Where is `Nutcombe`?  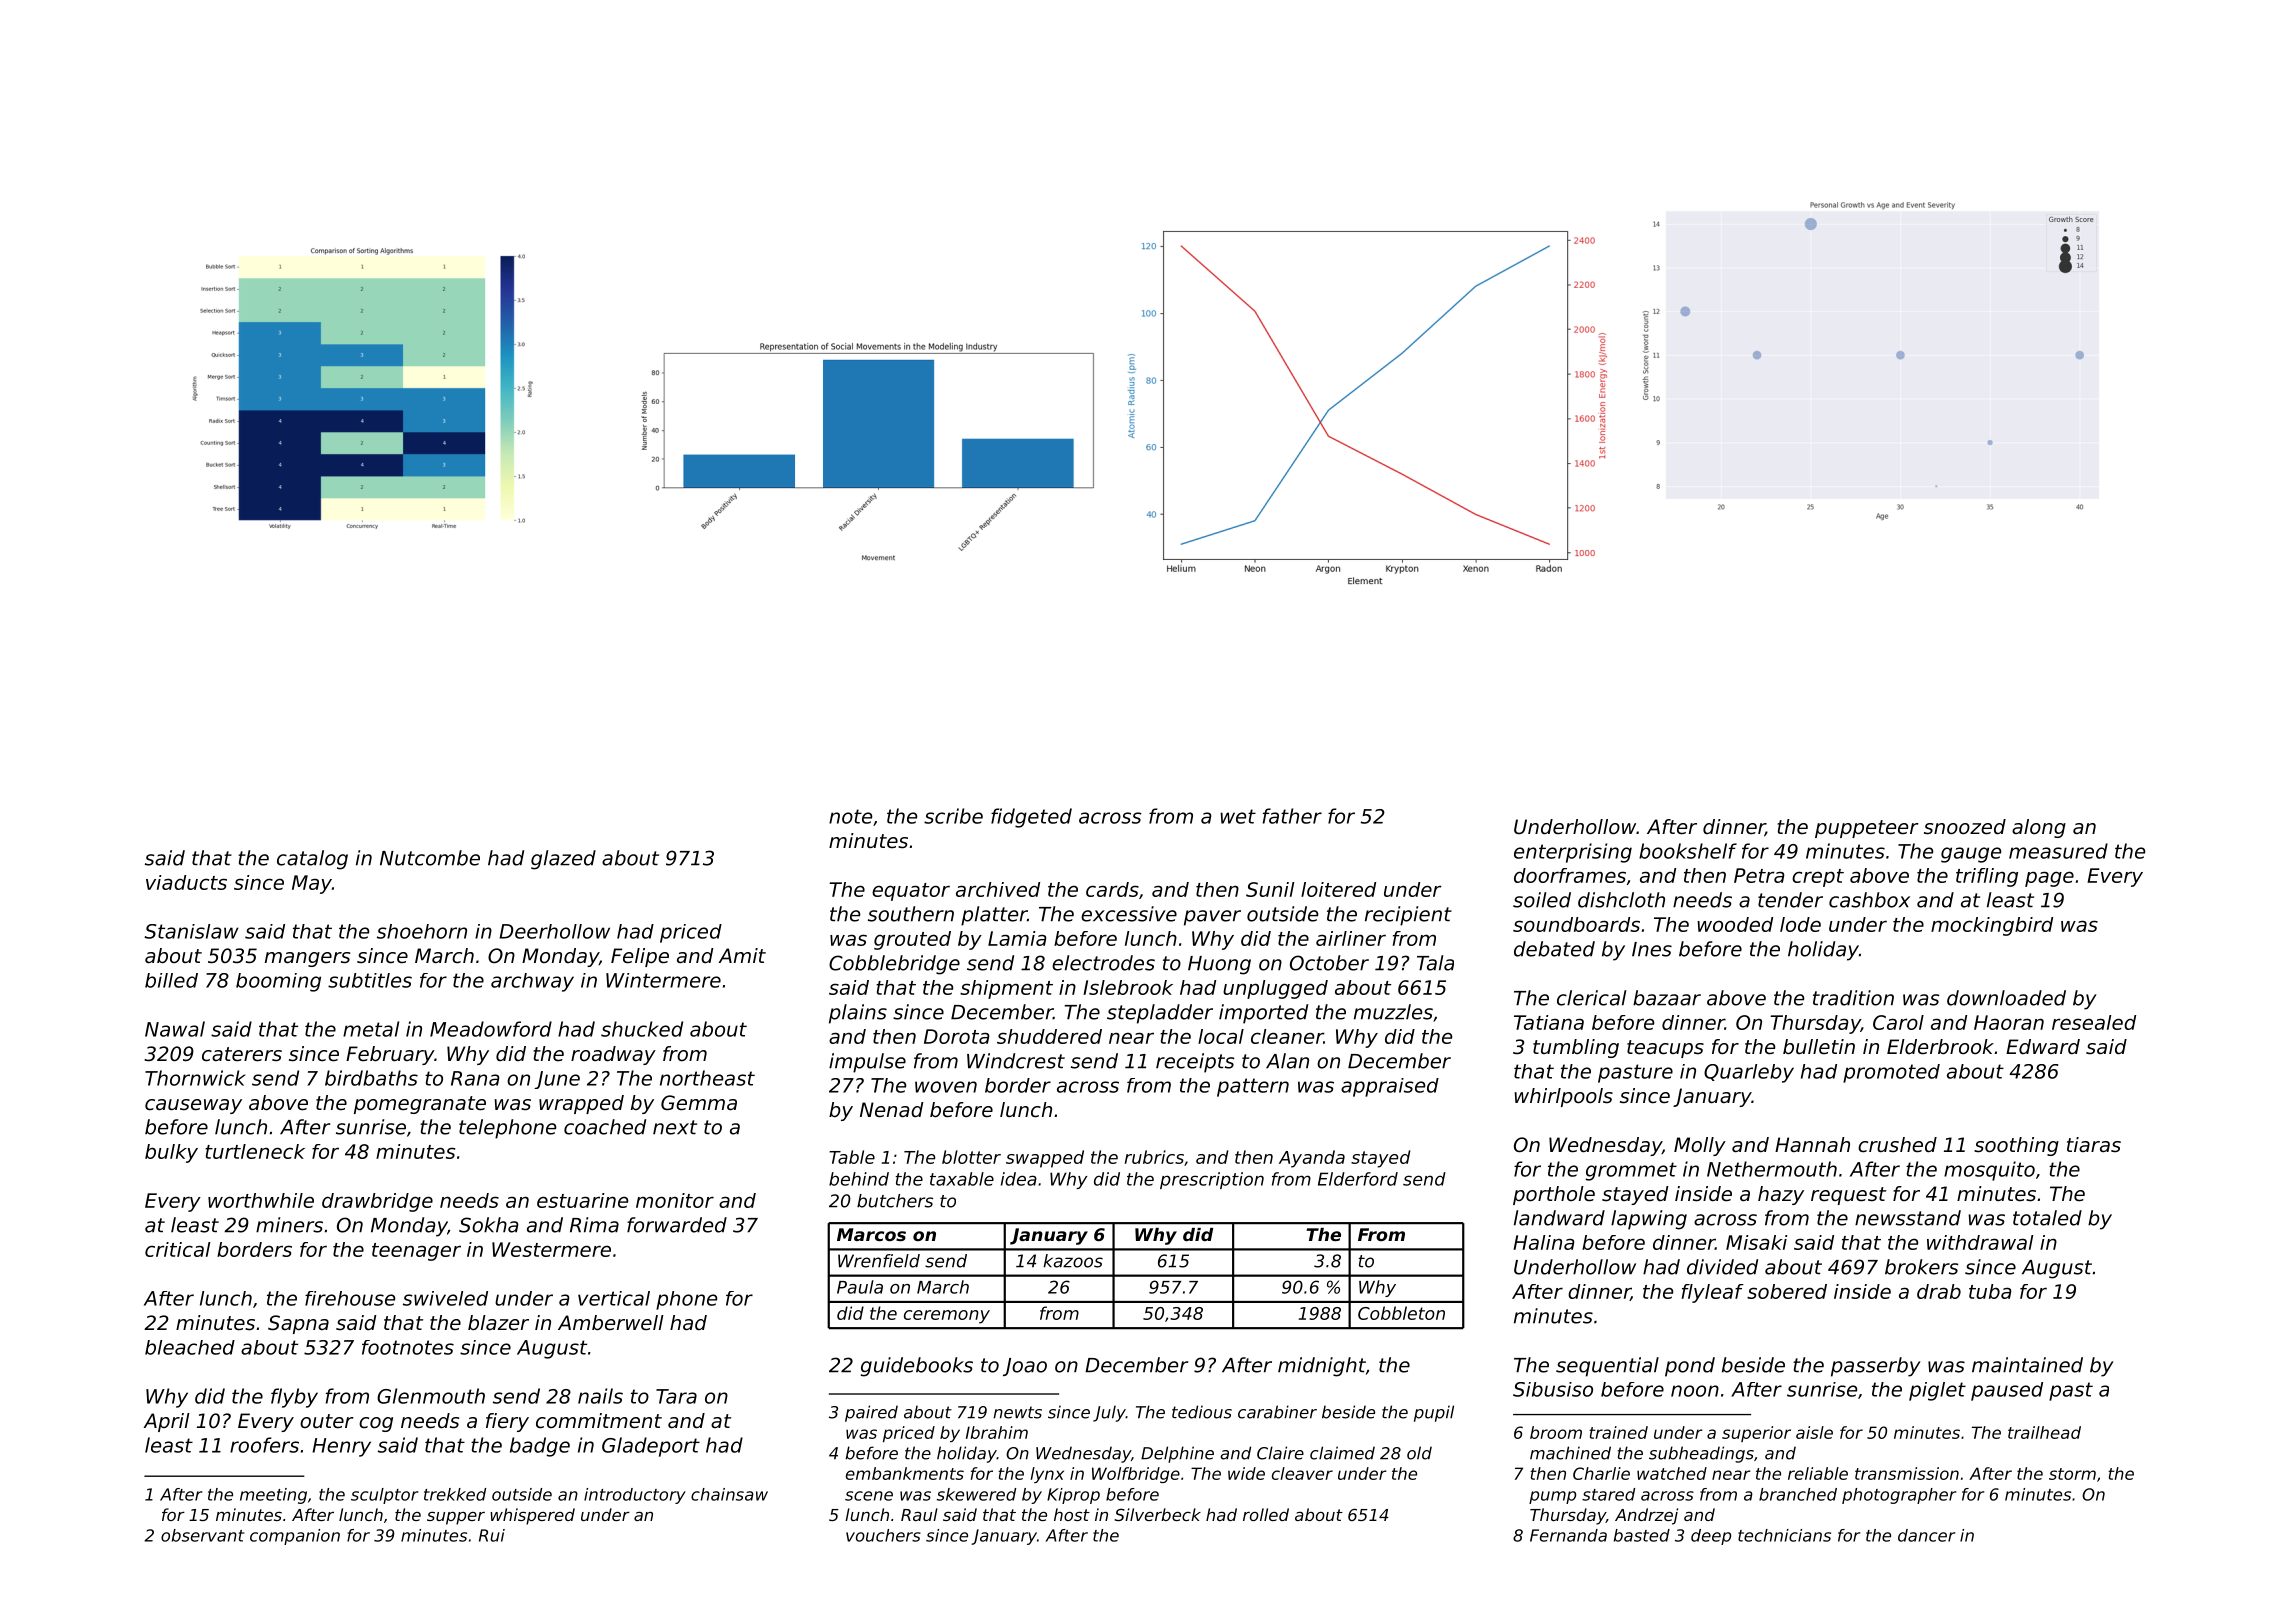 Nutcombe is located at coordinates (430, 858).
